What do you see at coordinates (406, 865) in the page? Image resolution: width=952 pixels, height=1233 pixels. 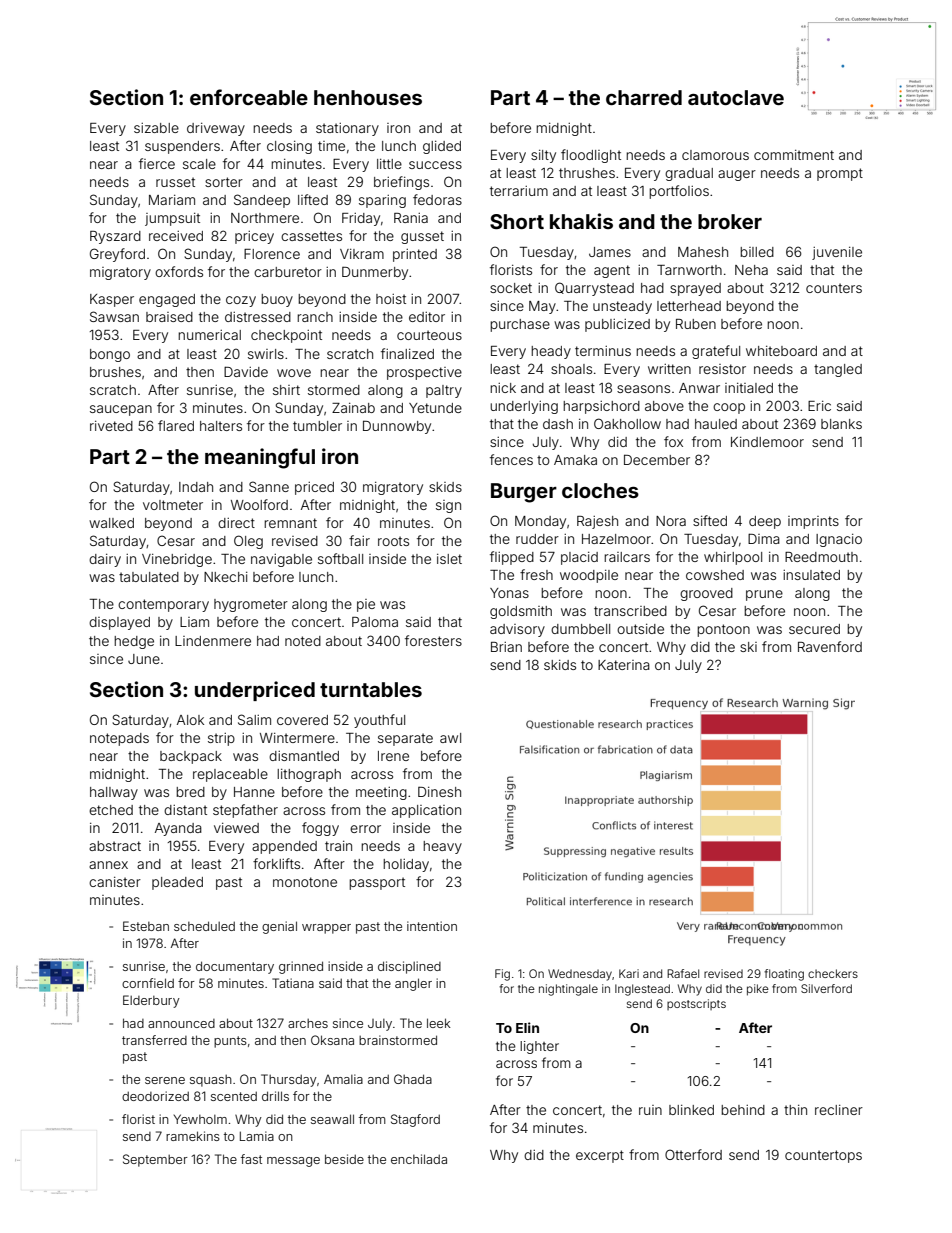 I see `holiday` at bounding box center [406, 865].
